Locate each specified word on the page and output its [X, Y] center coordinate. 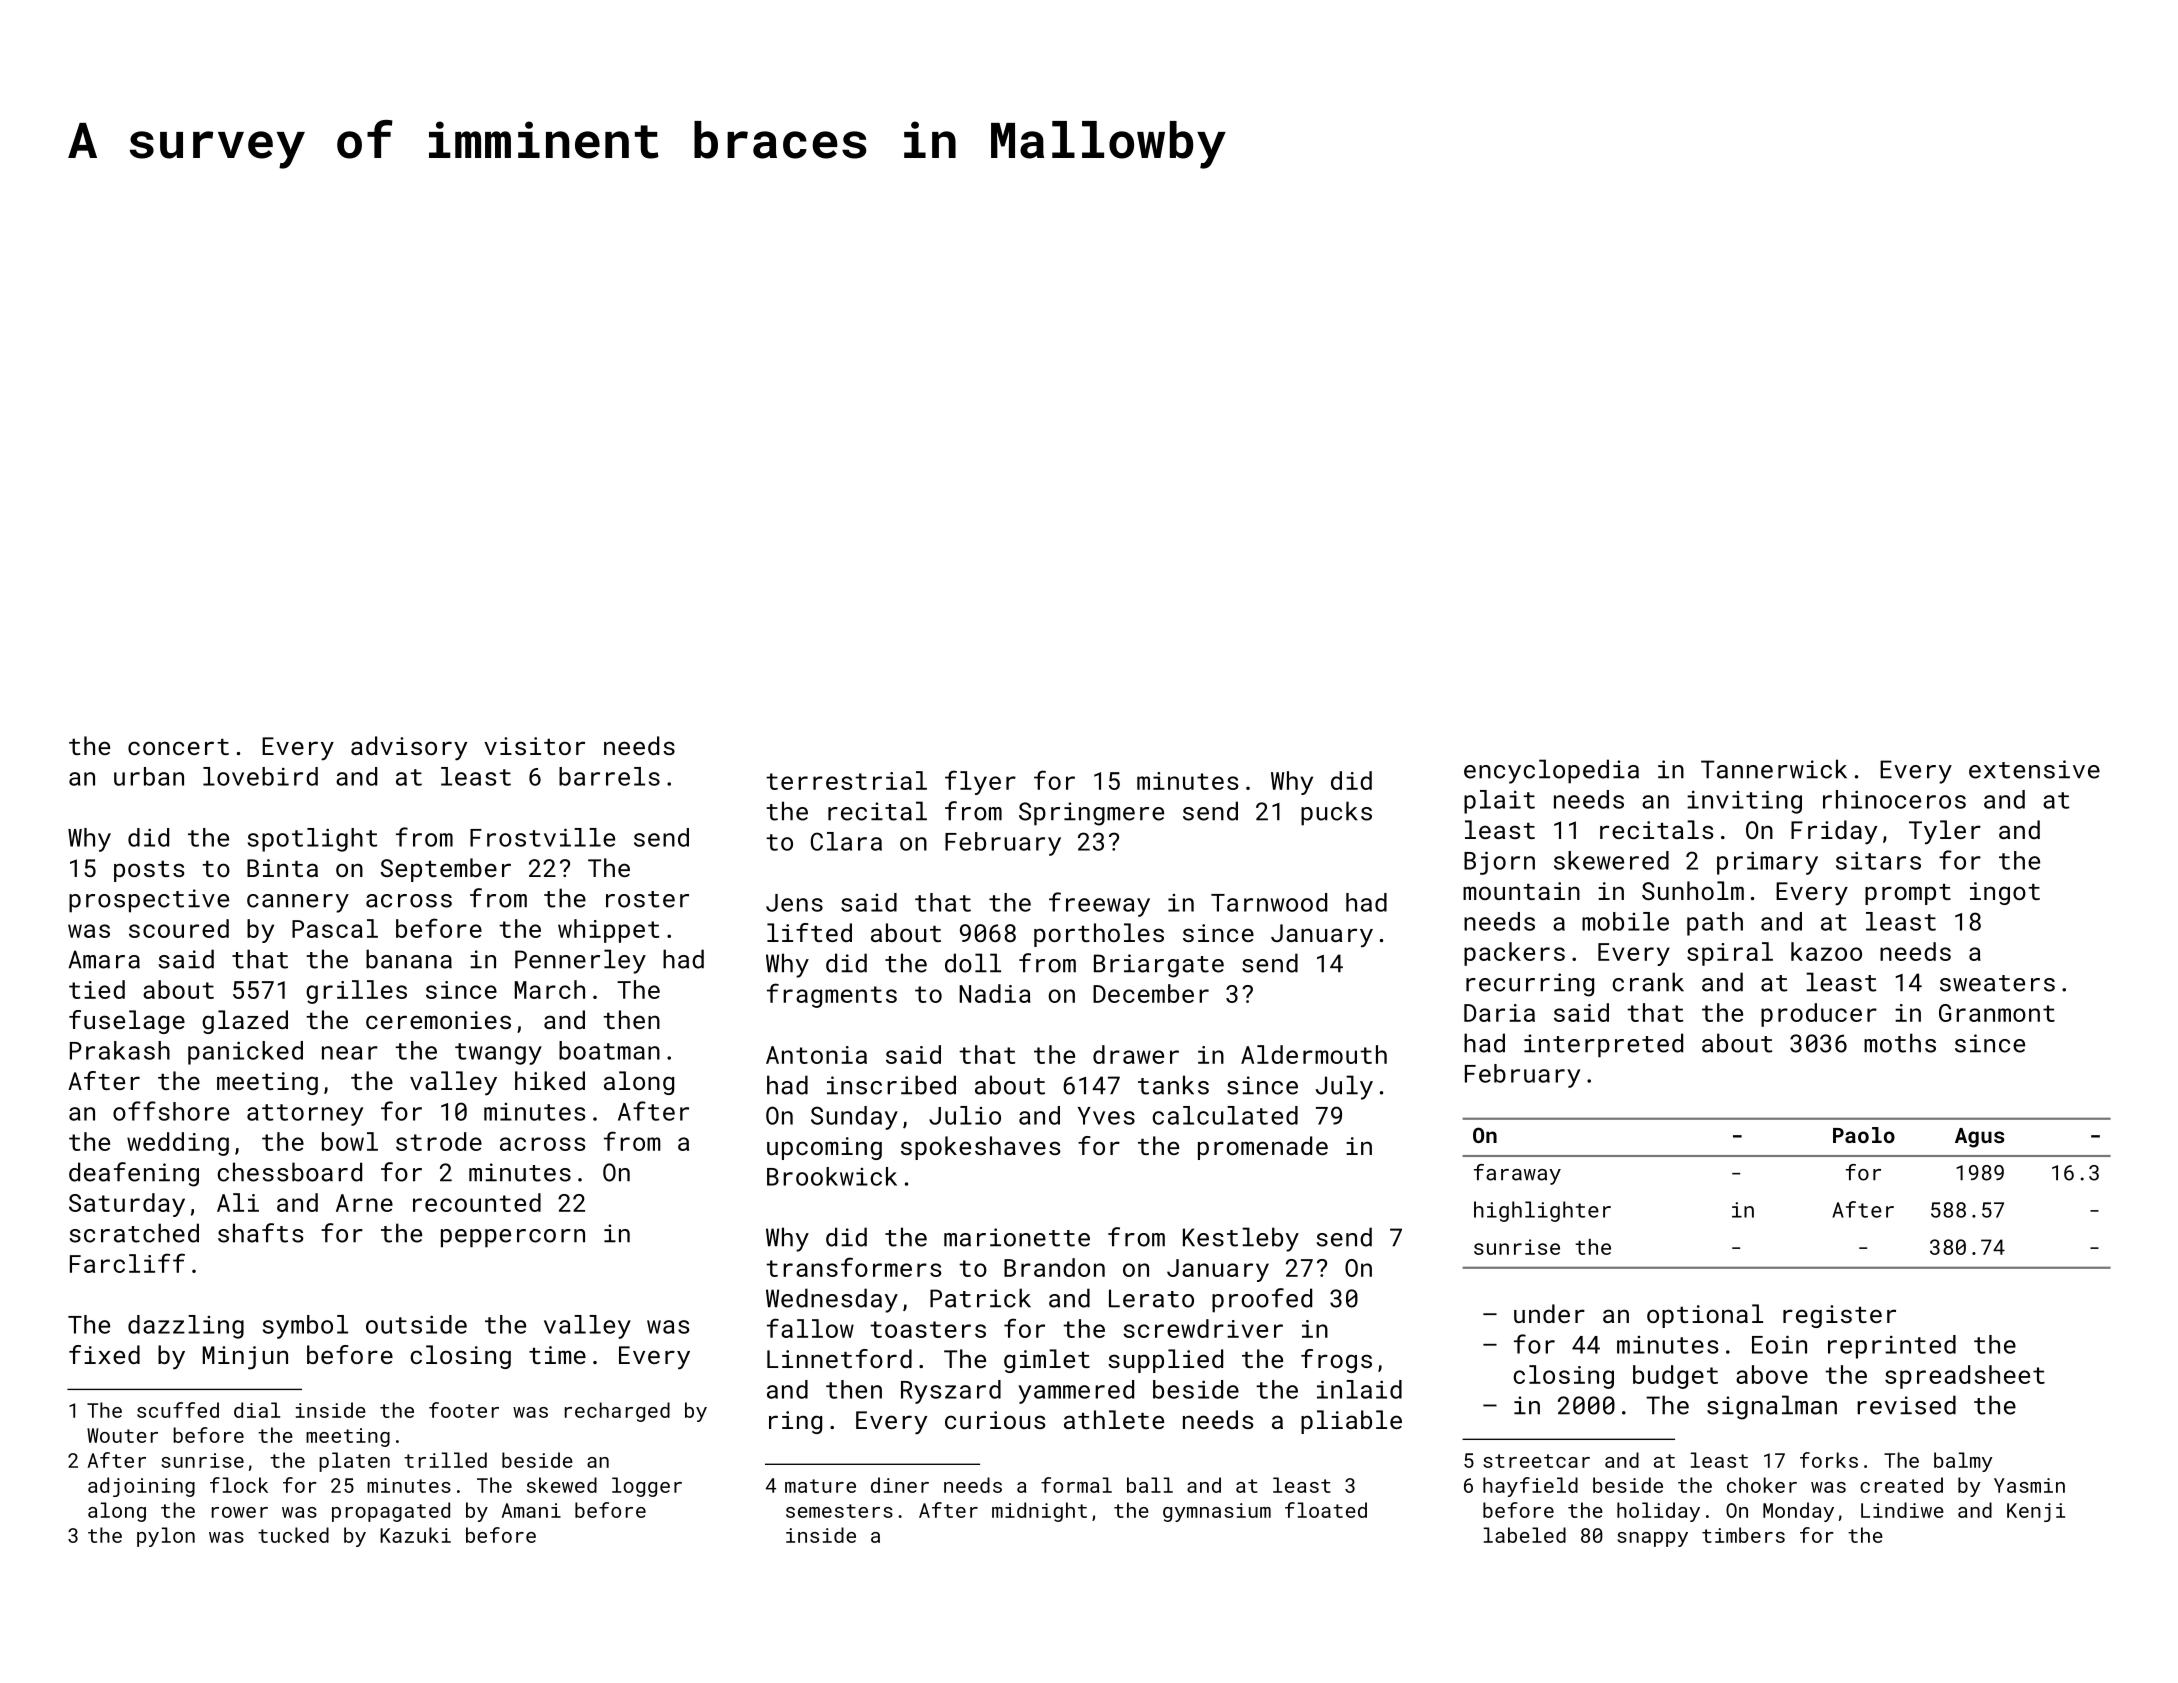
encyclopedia [1551, 771]
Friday [1834, 832]
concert [178, 747]
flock [239, 1485]
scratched [134, 1233]
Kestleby [1241, 1239]
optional [1705, 1316]
